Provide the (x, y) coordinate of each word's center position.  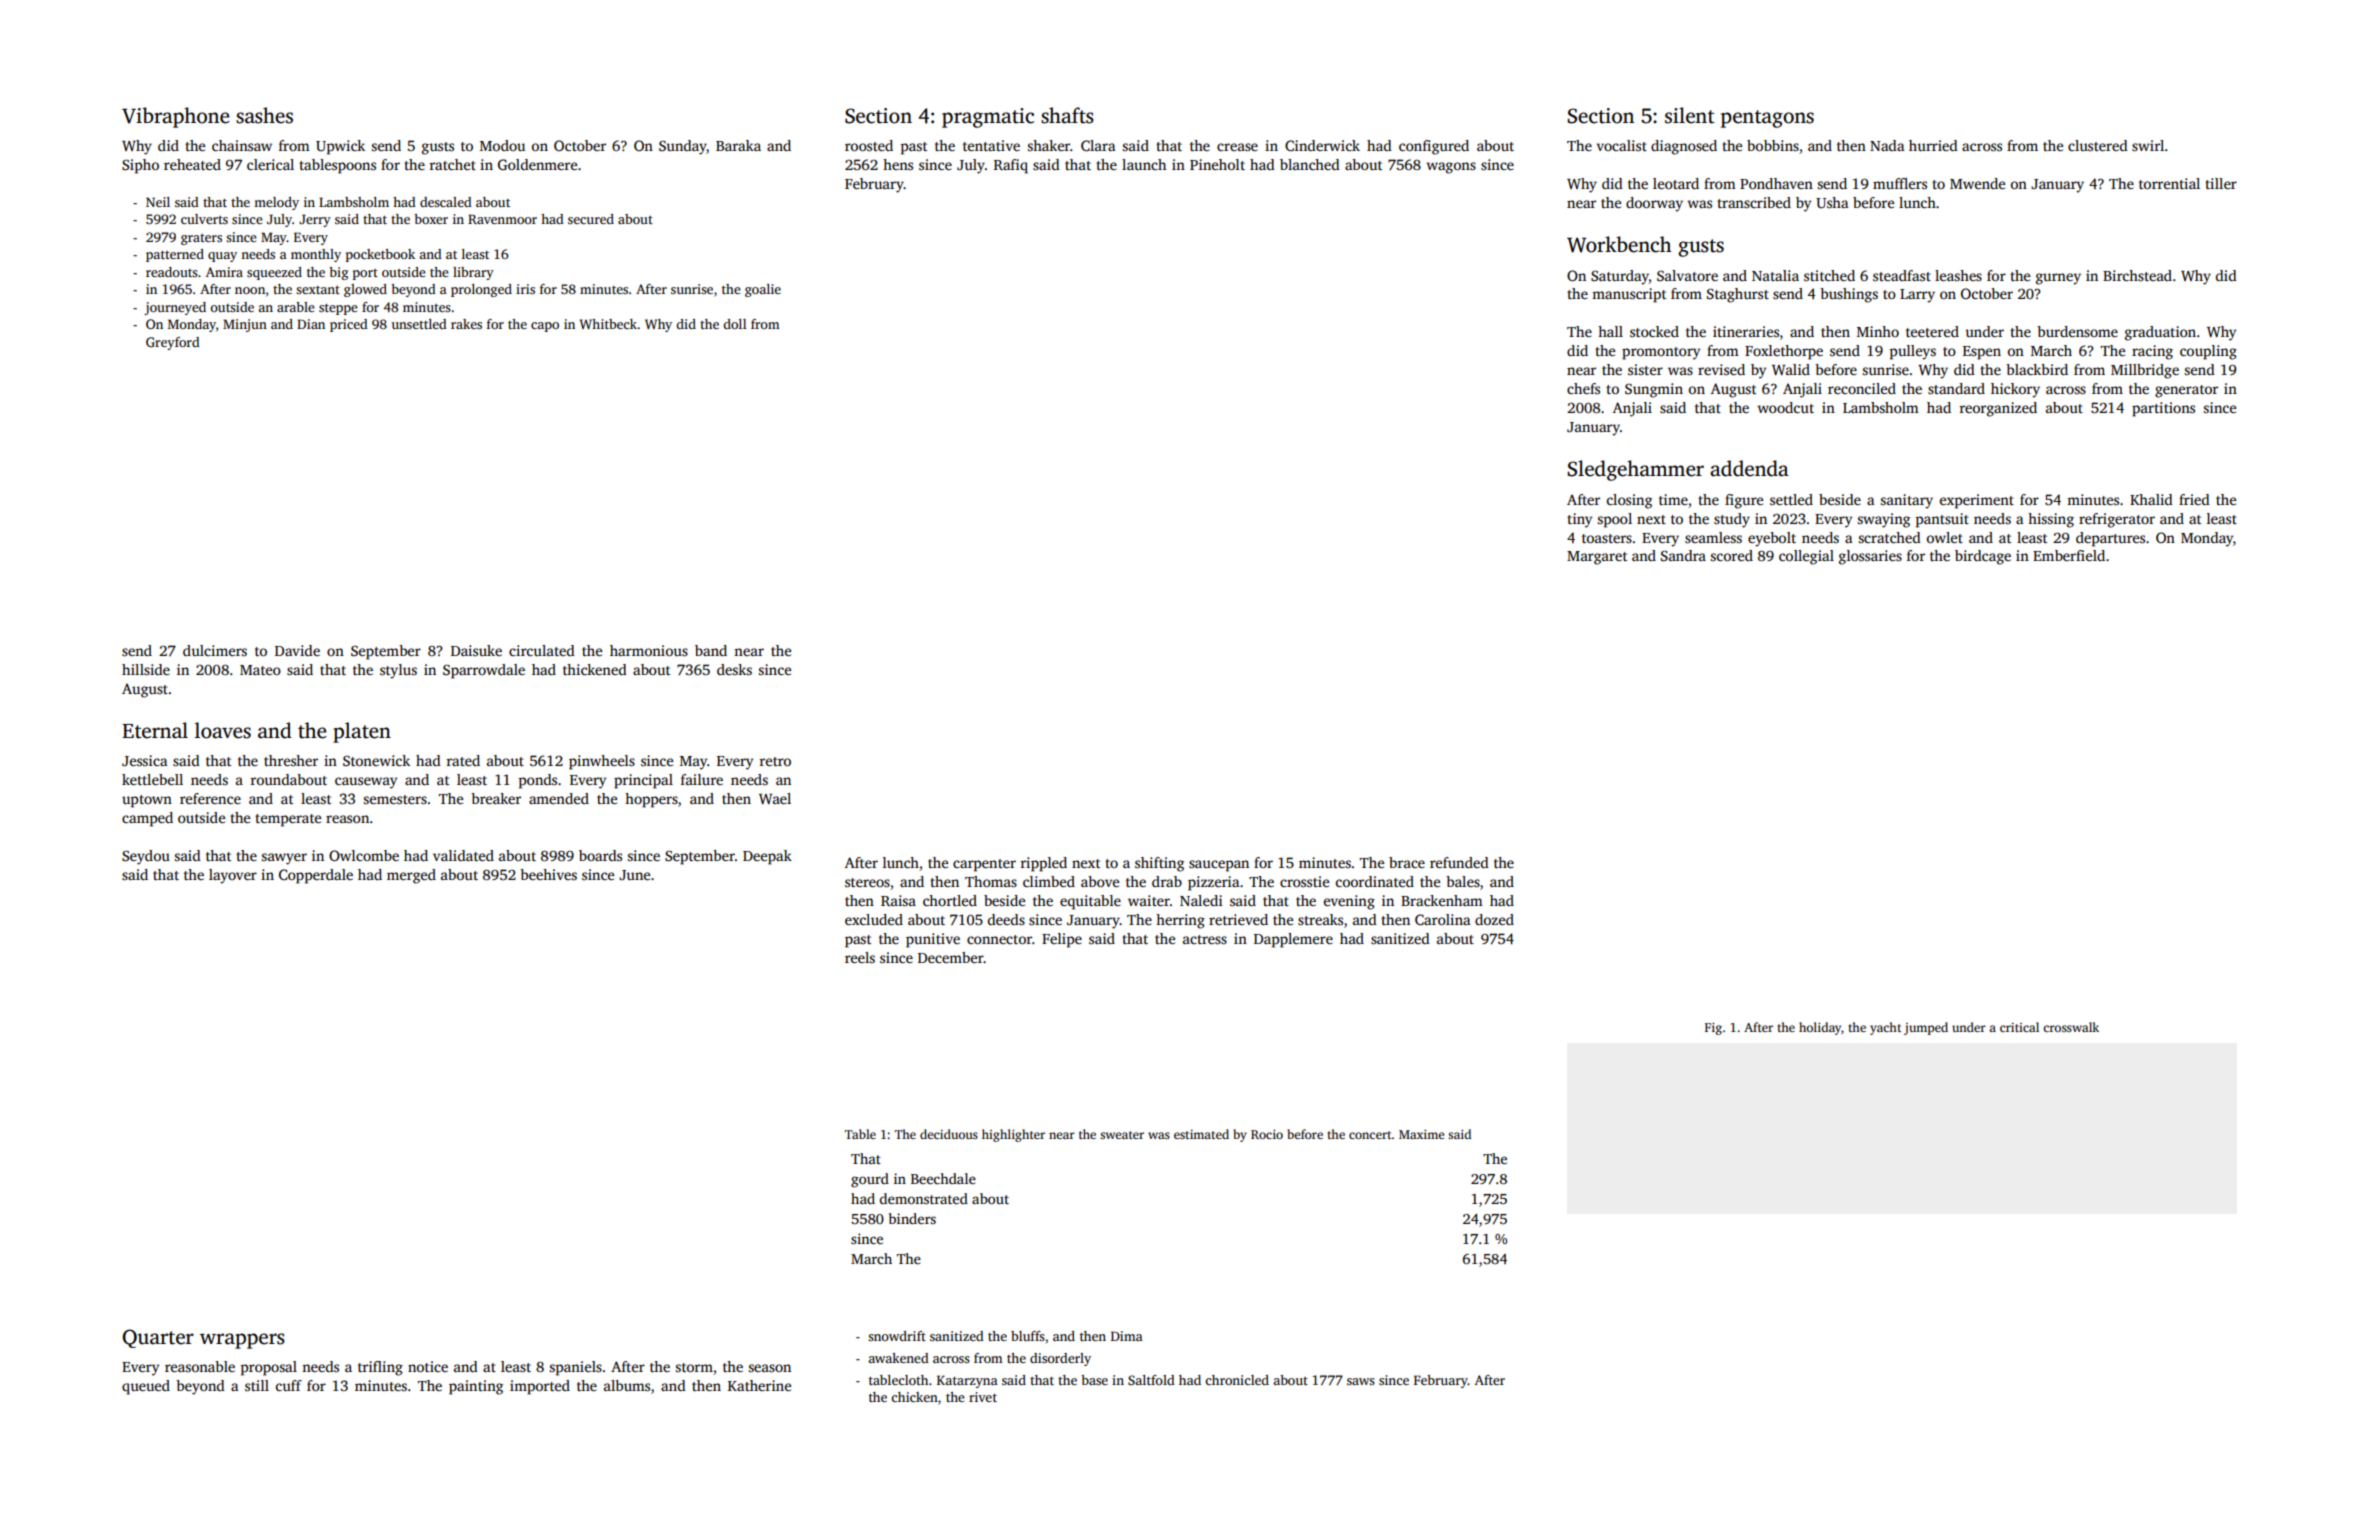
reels (860, 957)
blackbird (2037, 369)
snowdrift (897, 1336)
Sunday (683, 147)
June (634, 875)
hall (1610, 331)
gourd (870, 1180)
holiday (1820, 1028)
